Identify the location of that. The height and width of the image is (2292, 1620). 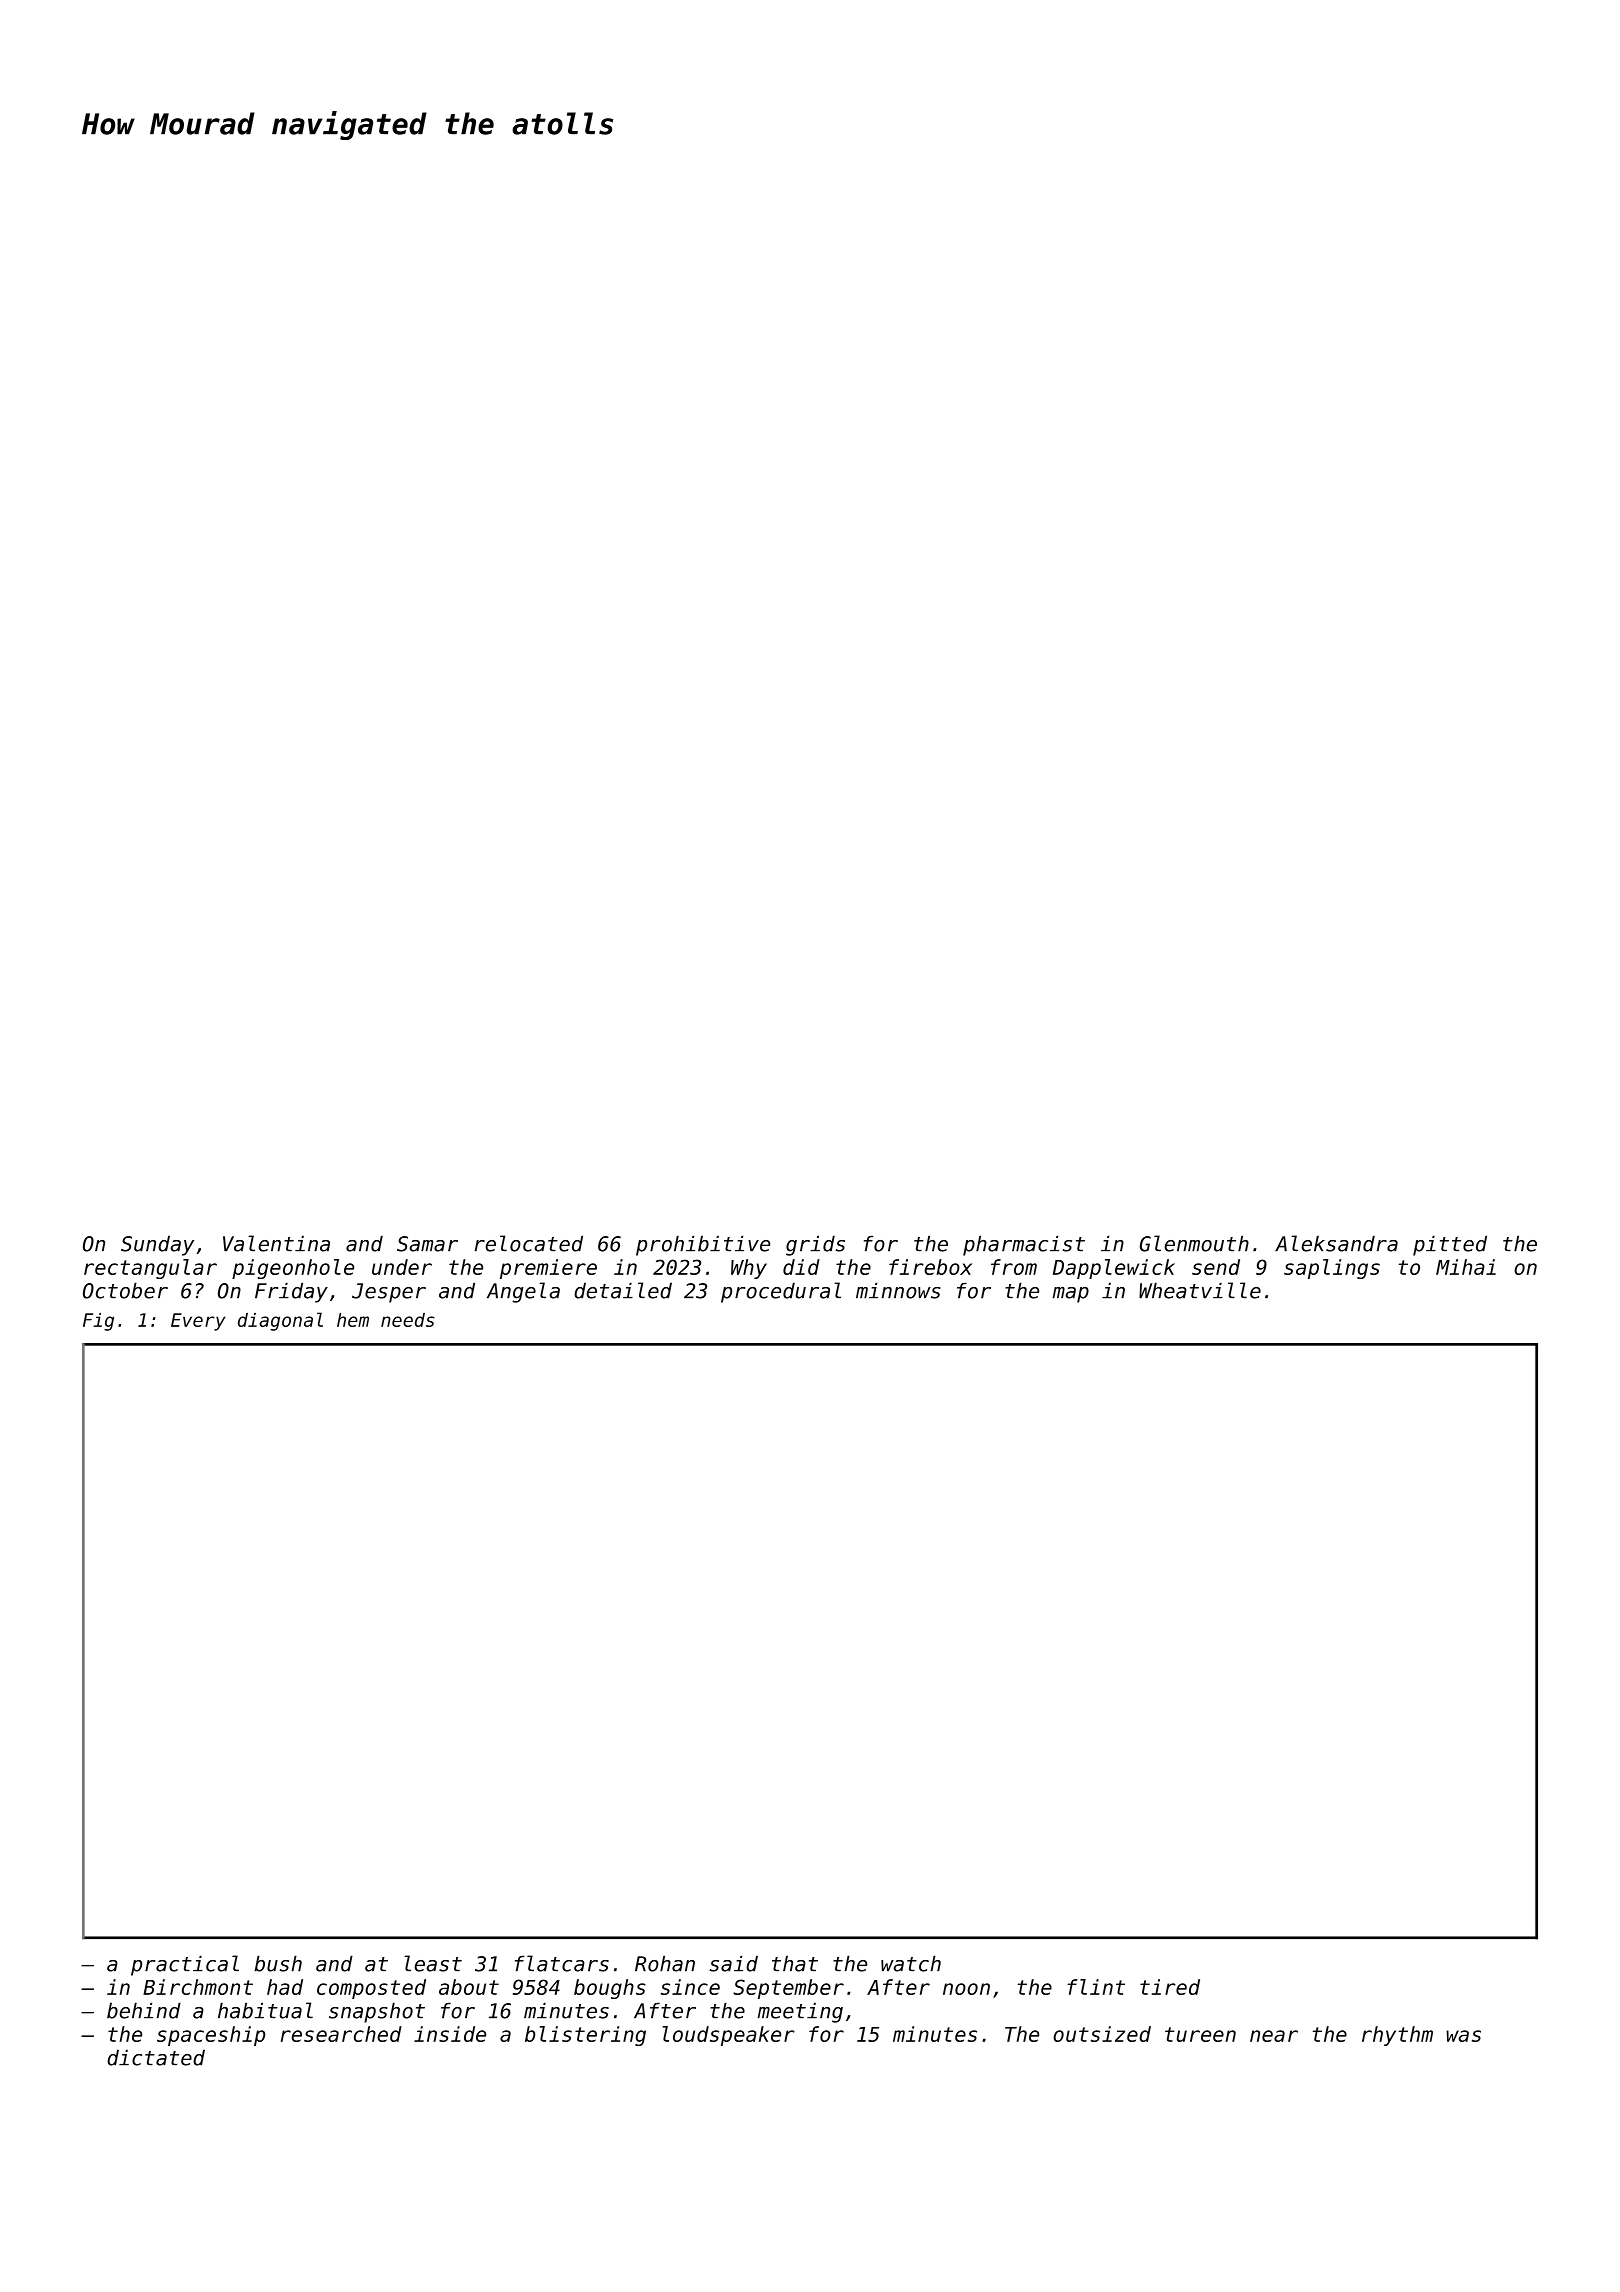
(795, 1964).
